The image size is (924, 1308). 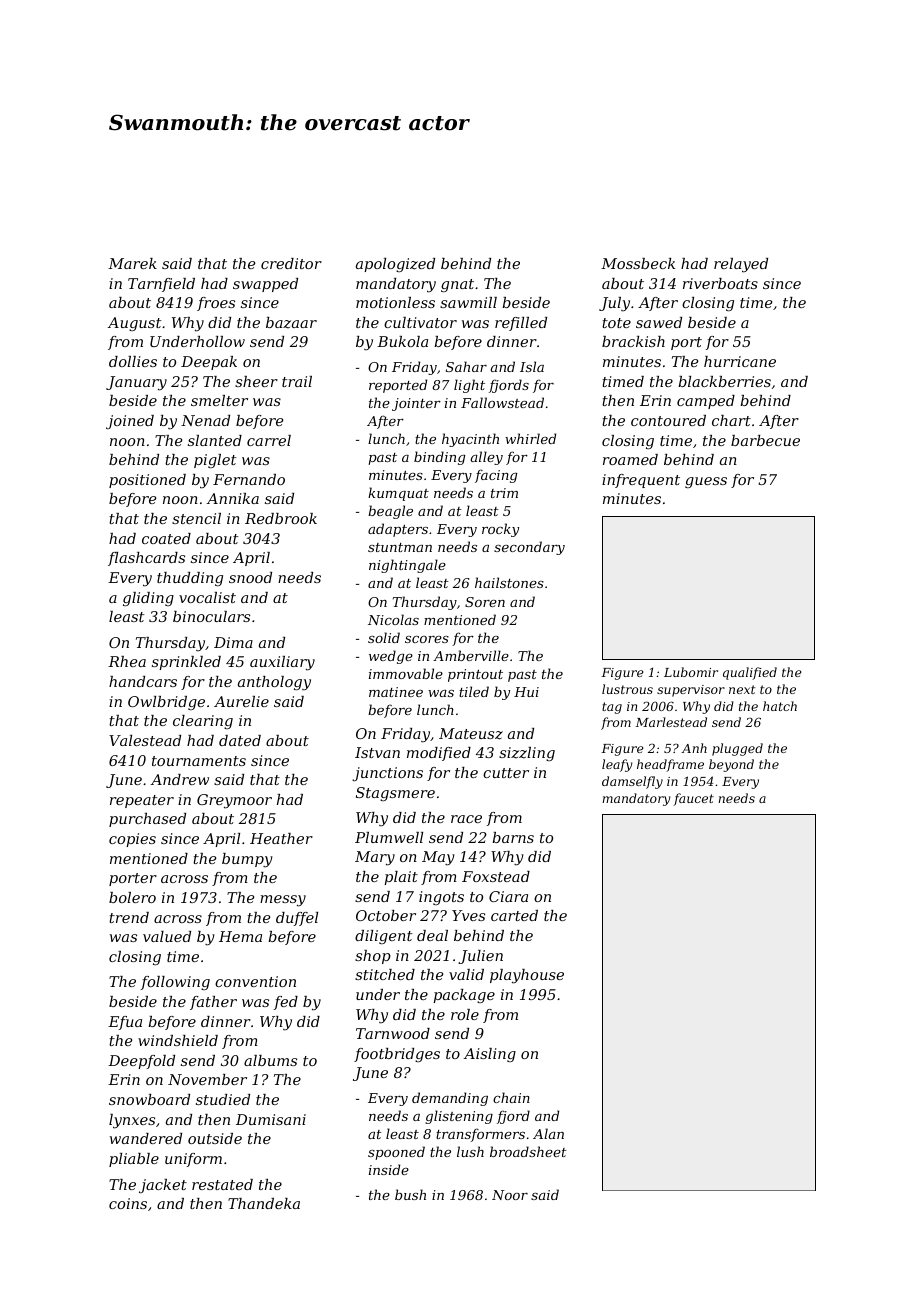 I want to click on gnat, so click(x=457, y=286).
